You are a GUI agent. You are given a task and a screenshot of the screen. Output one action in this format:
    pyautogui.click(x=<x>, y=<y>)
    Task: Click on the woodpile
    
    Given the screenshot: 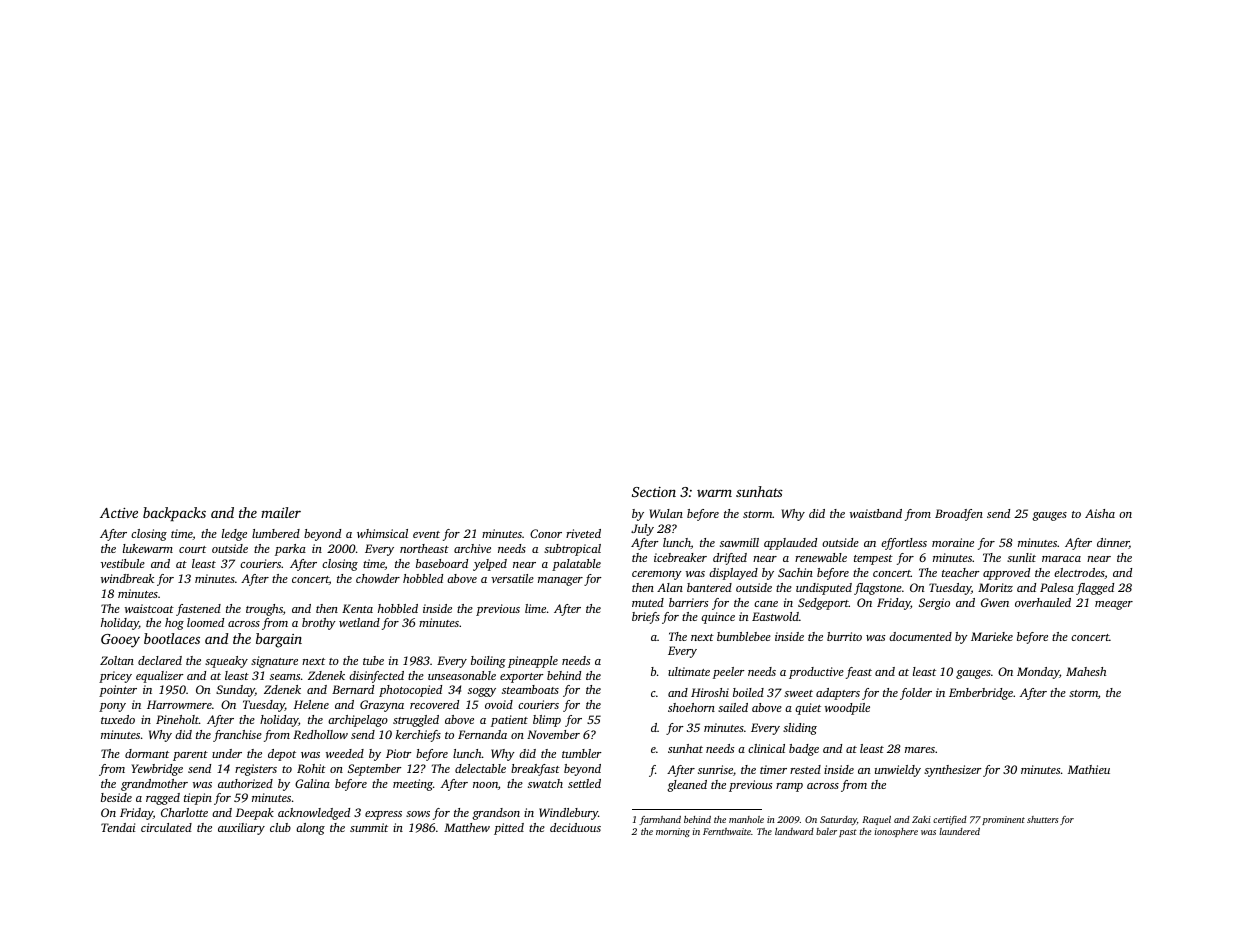 What is the action you would take?
    pyautogui.click(x=847, y=709)
